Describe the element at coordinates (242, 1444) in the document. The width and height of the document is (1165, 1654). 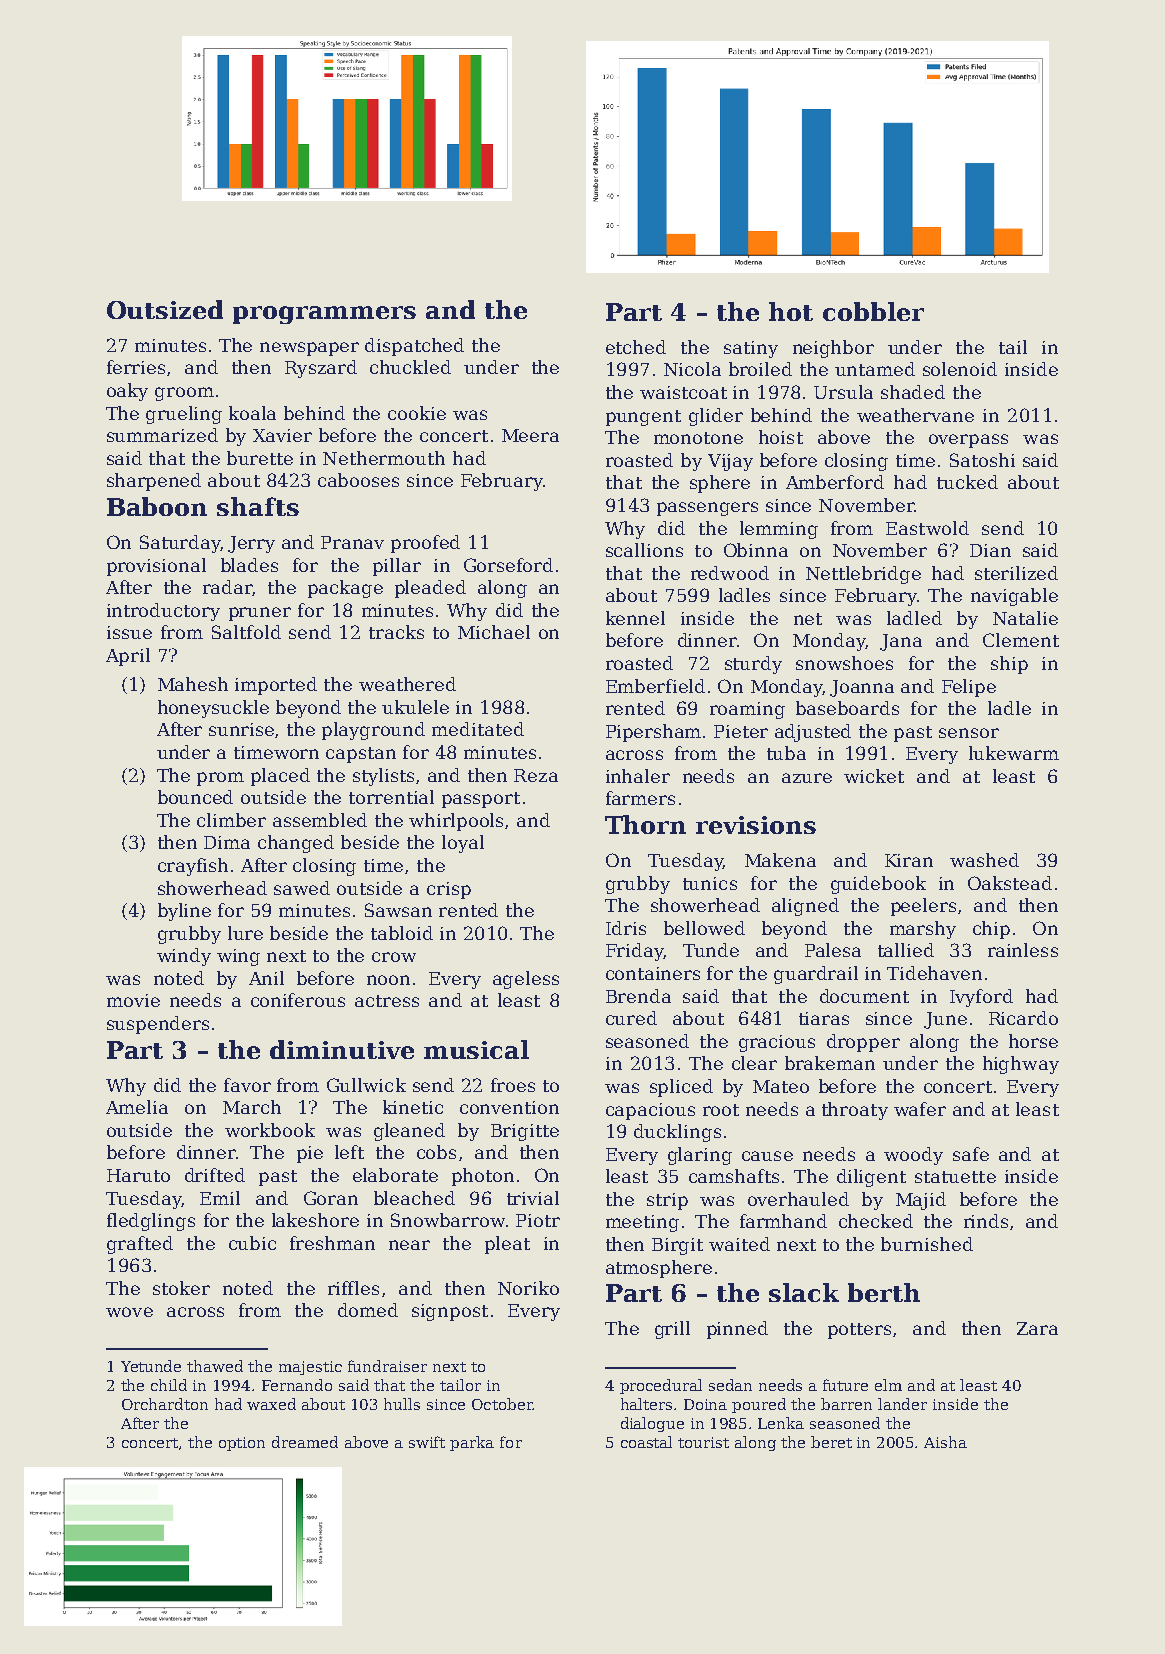
I see `option` at that location.
